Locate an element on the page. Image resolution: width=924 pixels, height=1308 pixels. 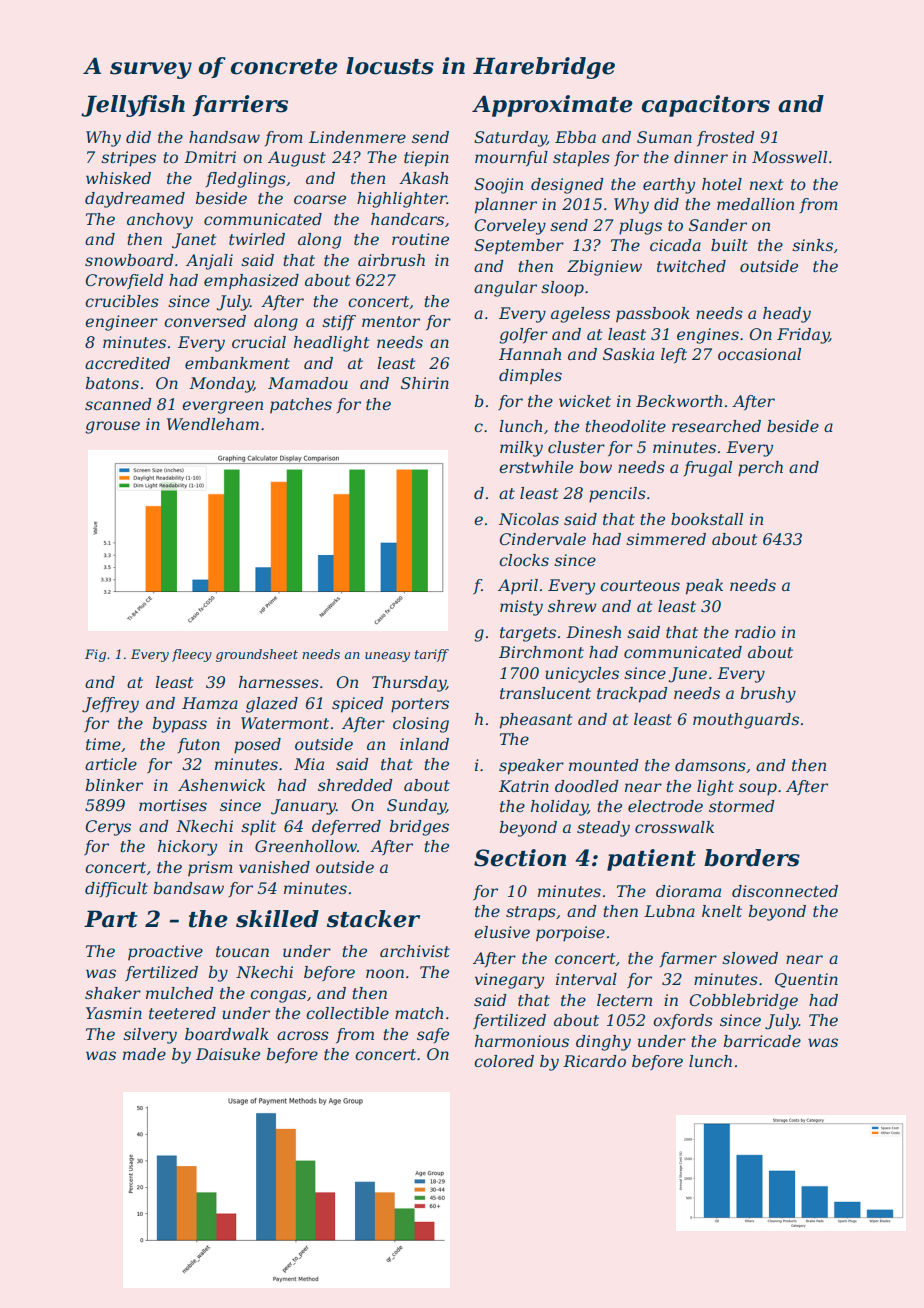
capacitors is located at coordinates (706, 106).
